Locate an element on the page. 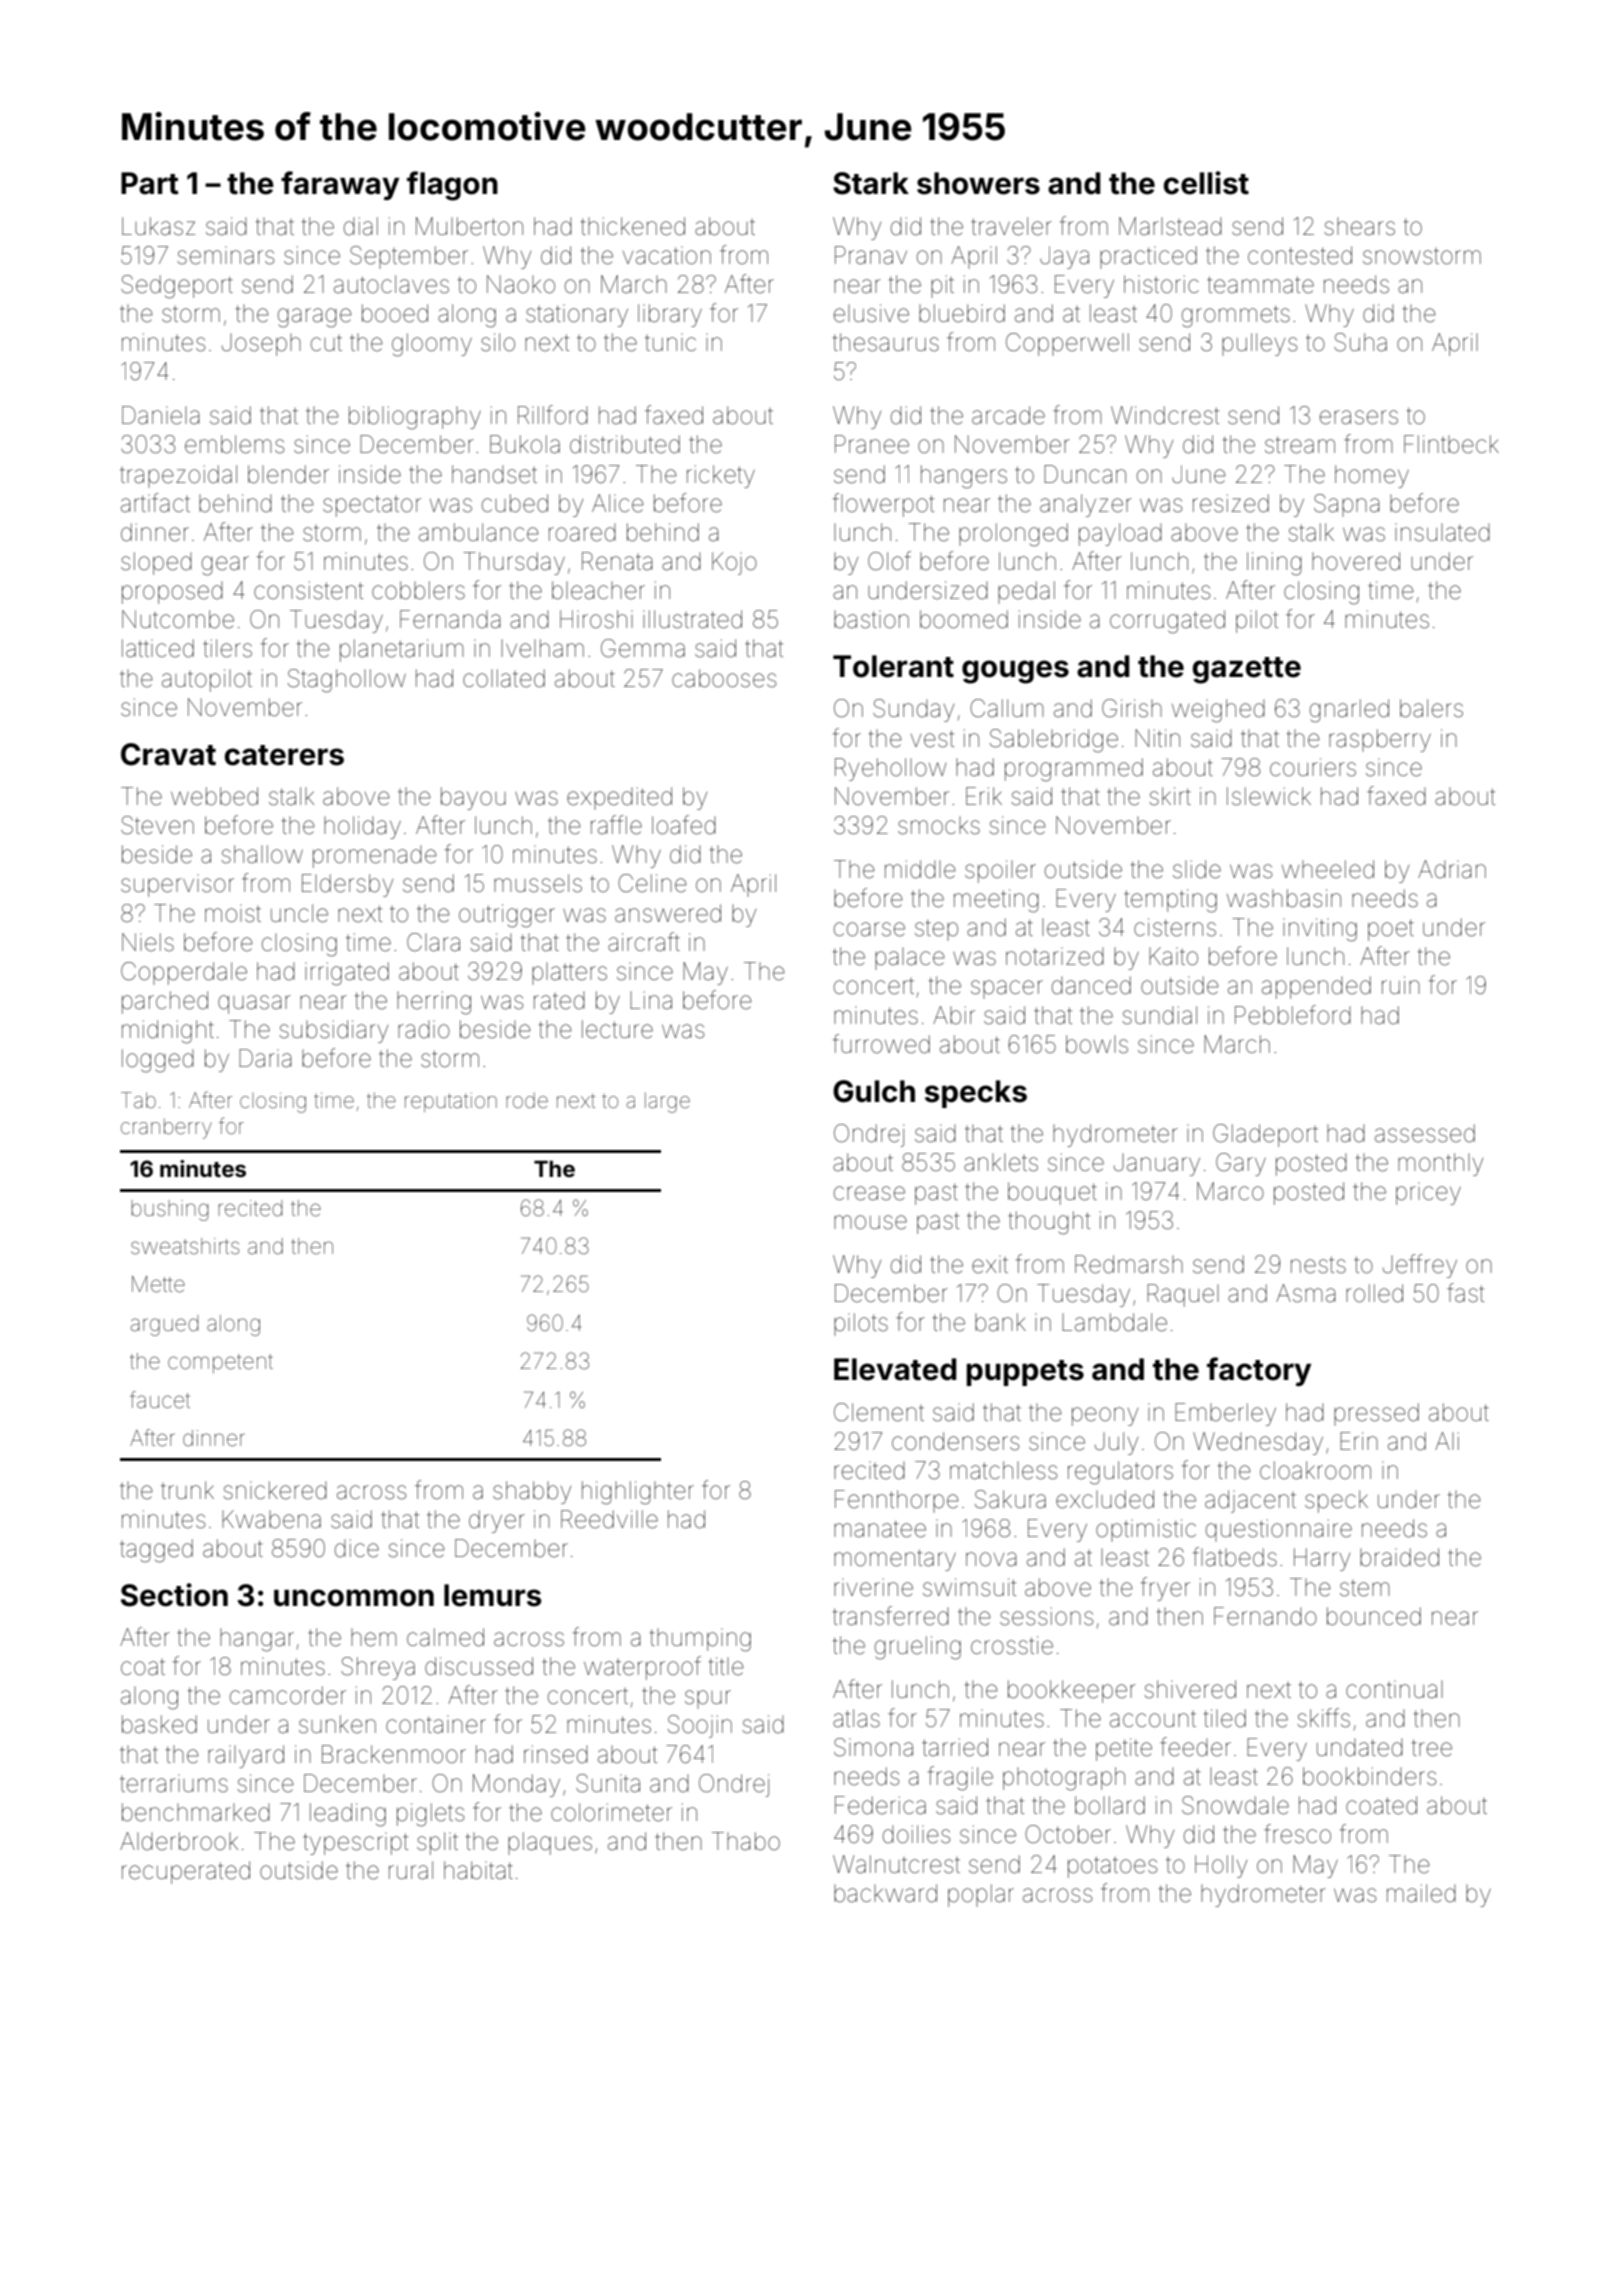  faraway is located at coordinates (340, 185).
